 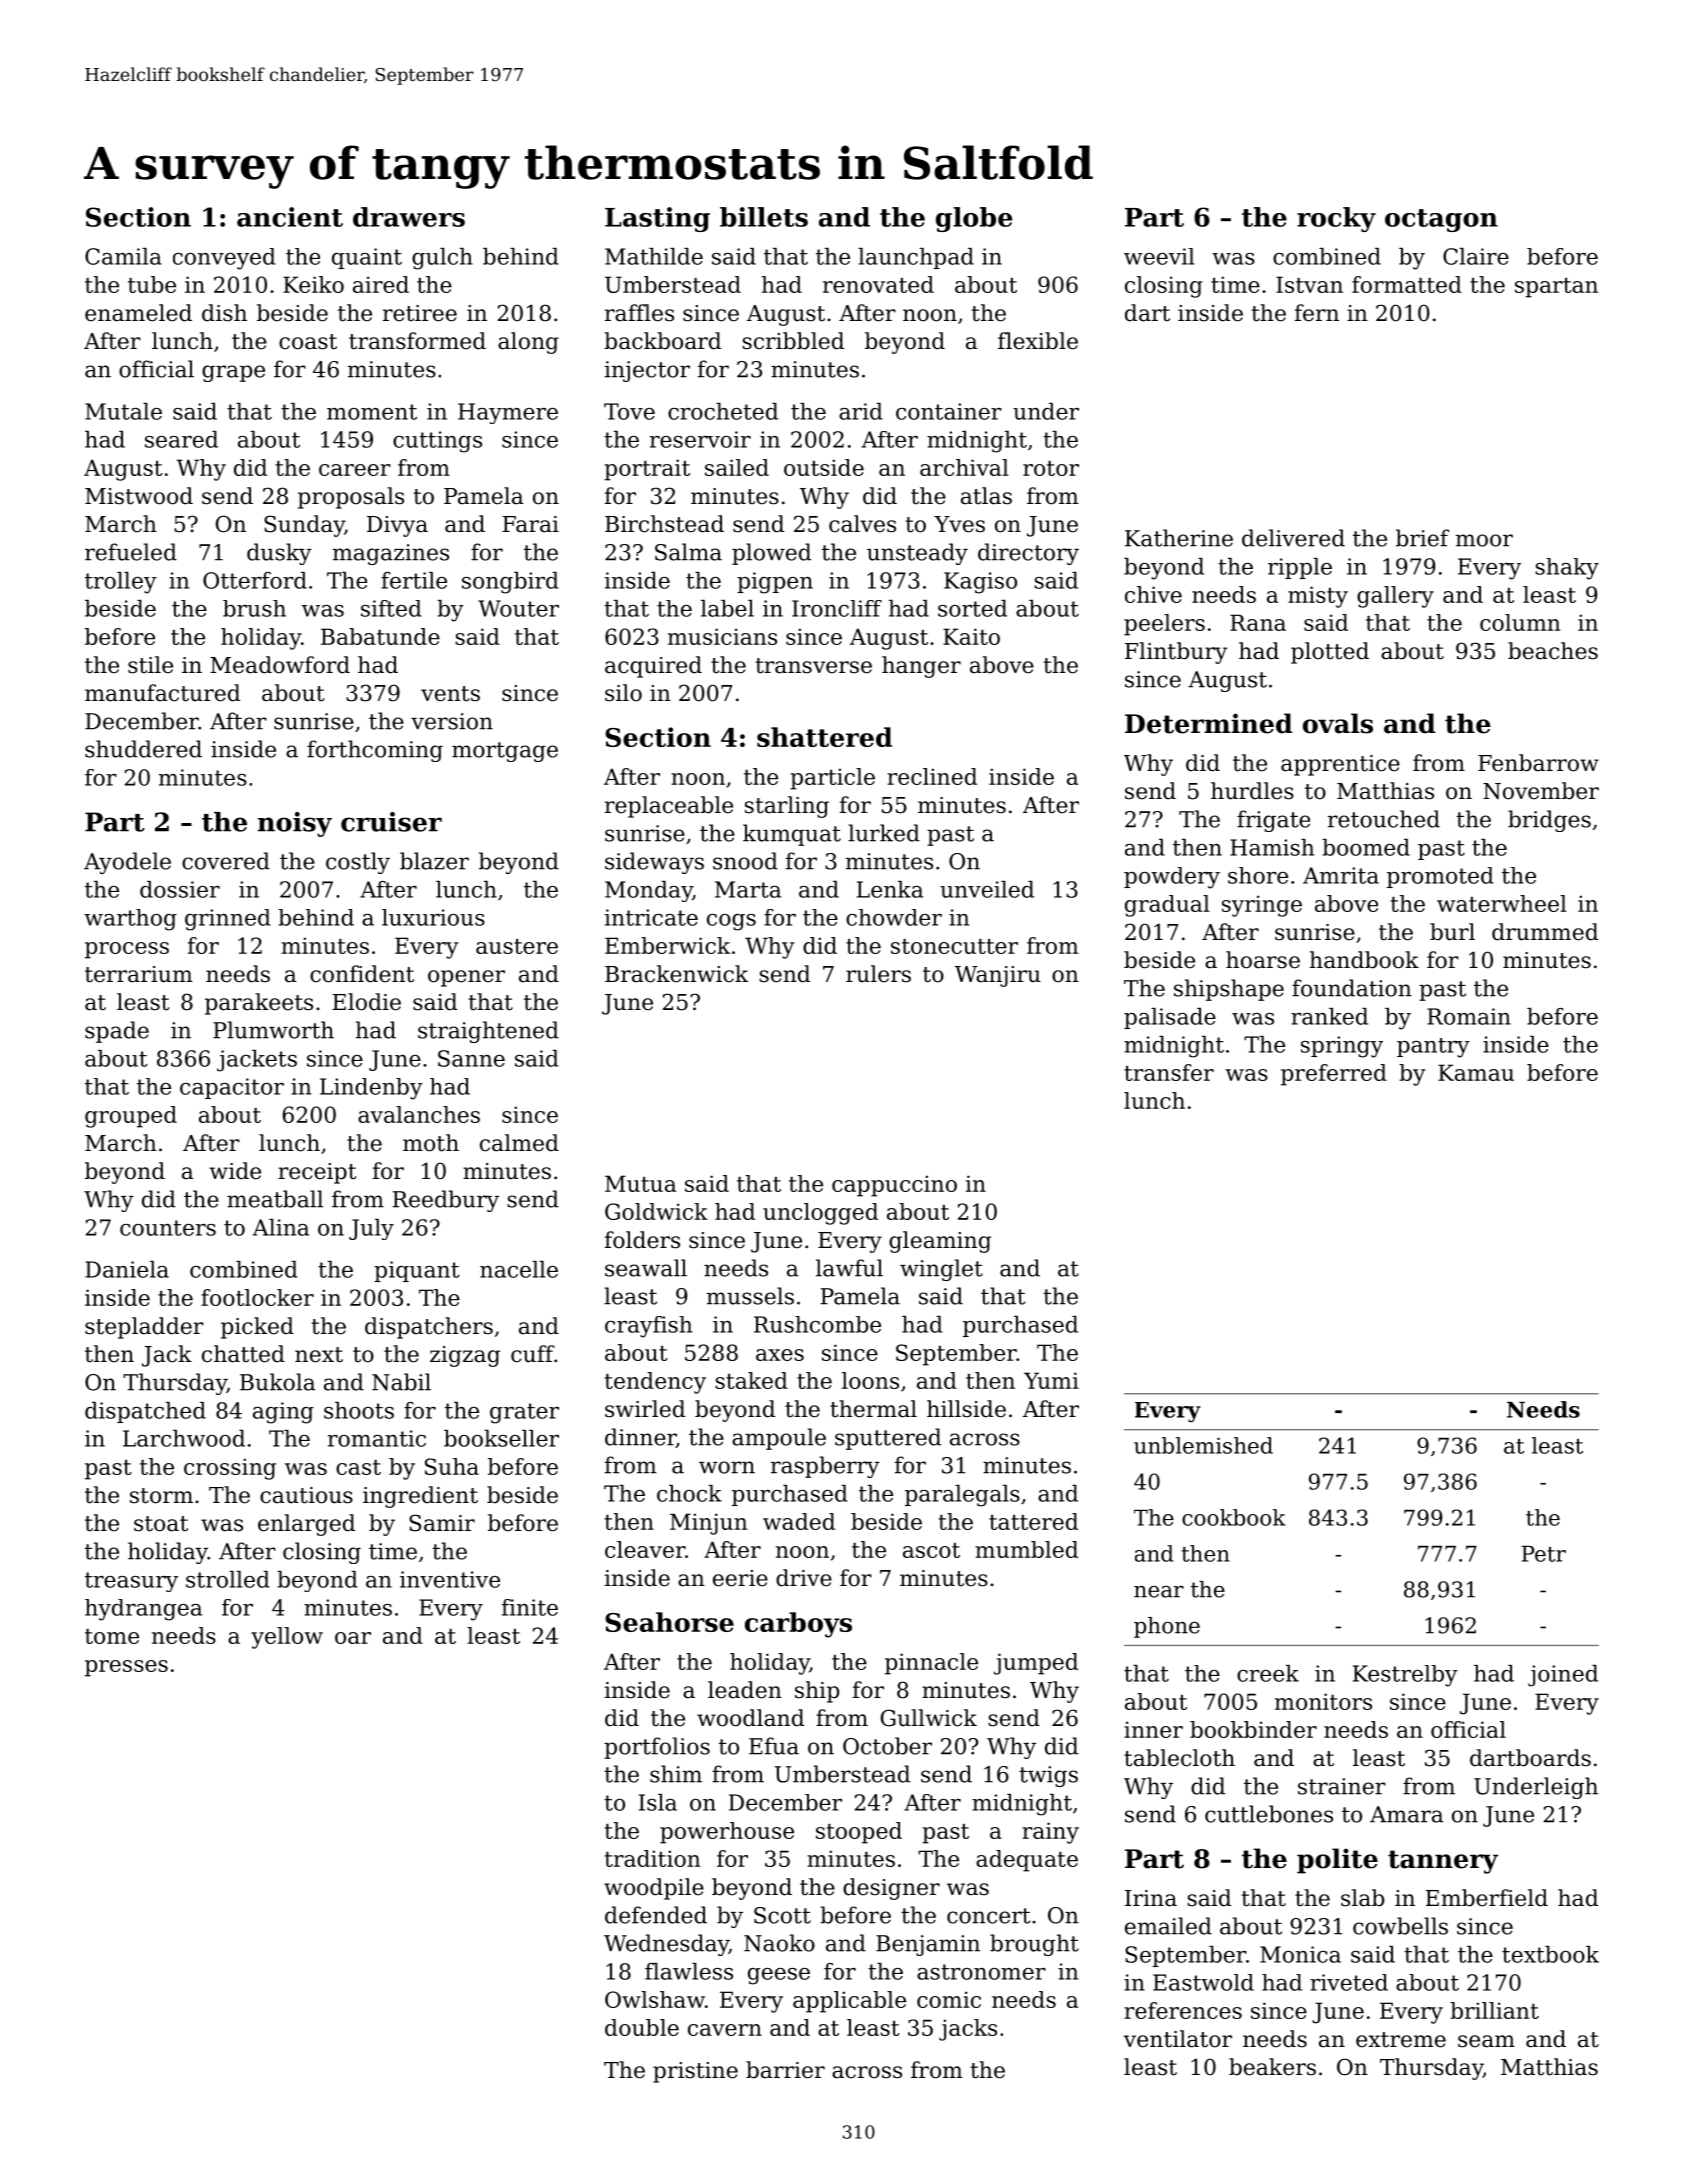 What do you see at coordinates (771, 554) in the image?
I see `plowed` at bounding box center [771, 554].
